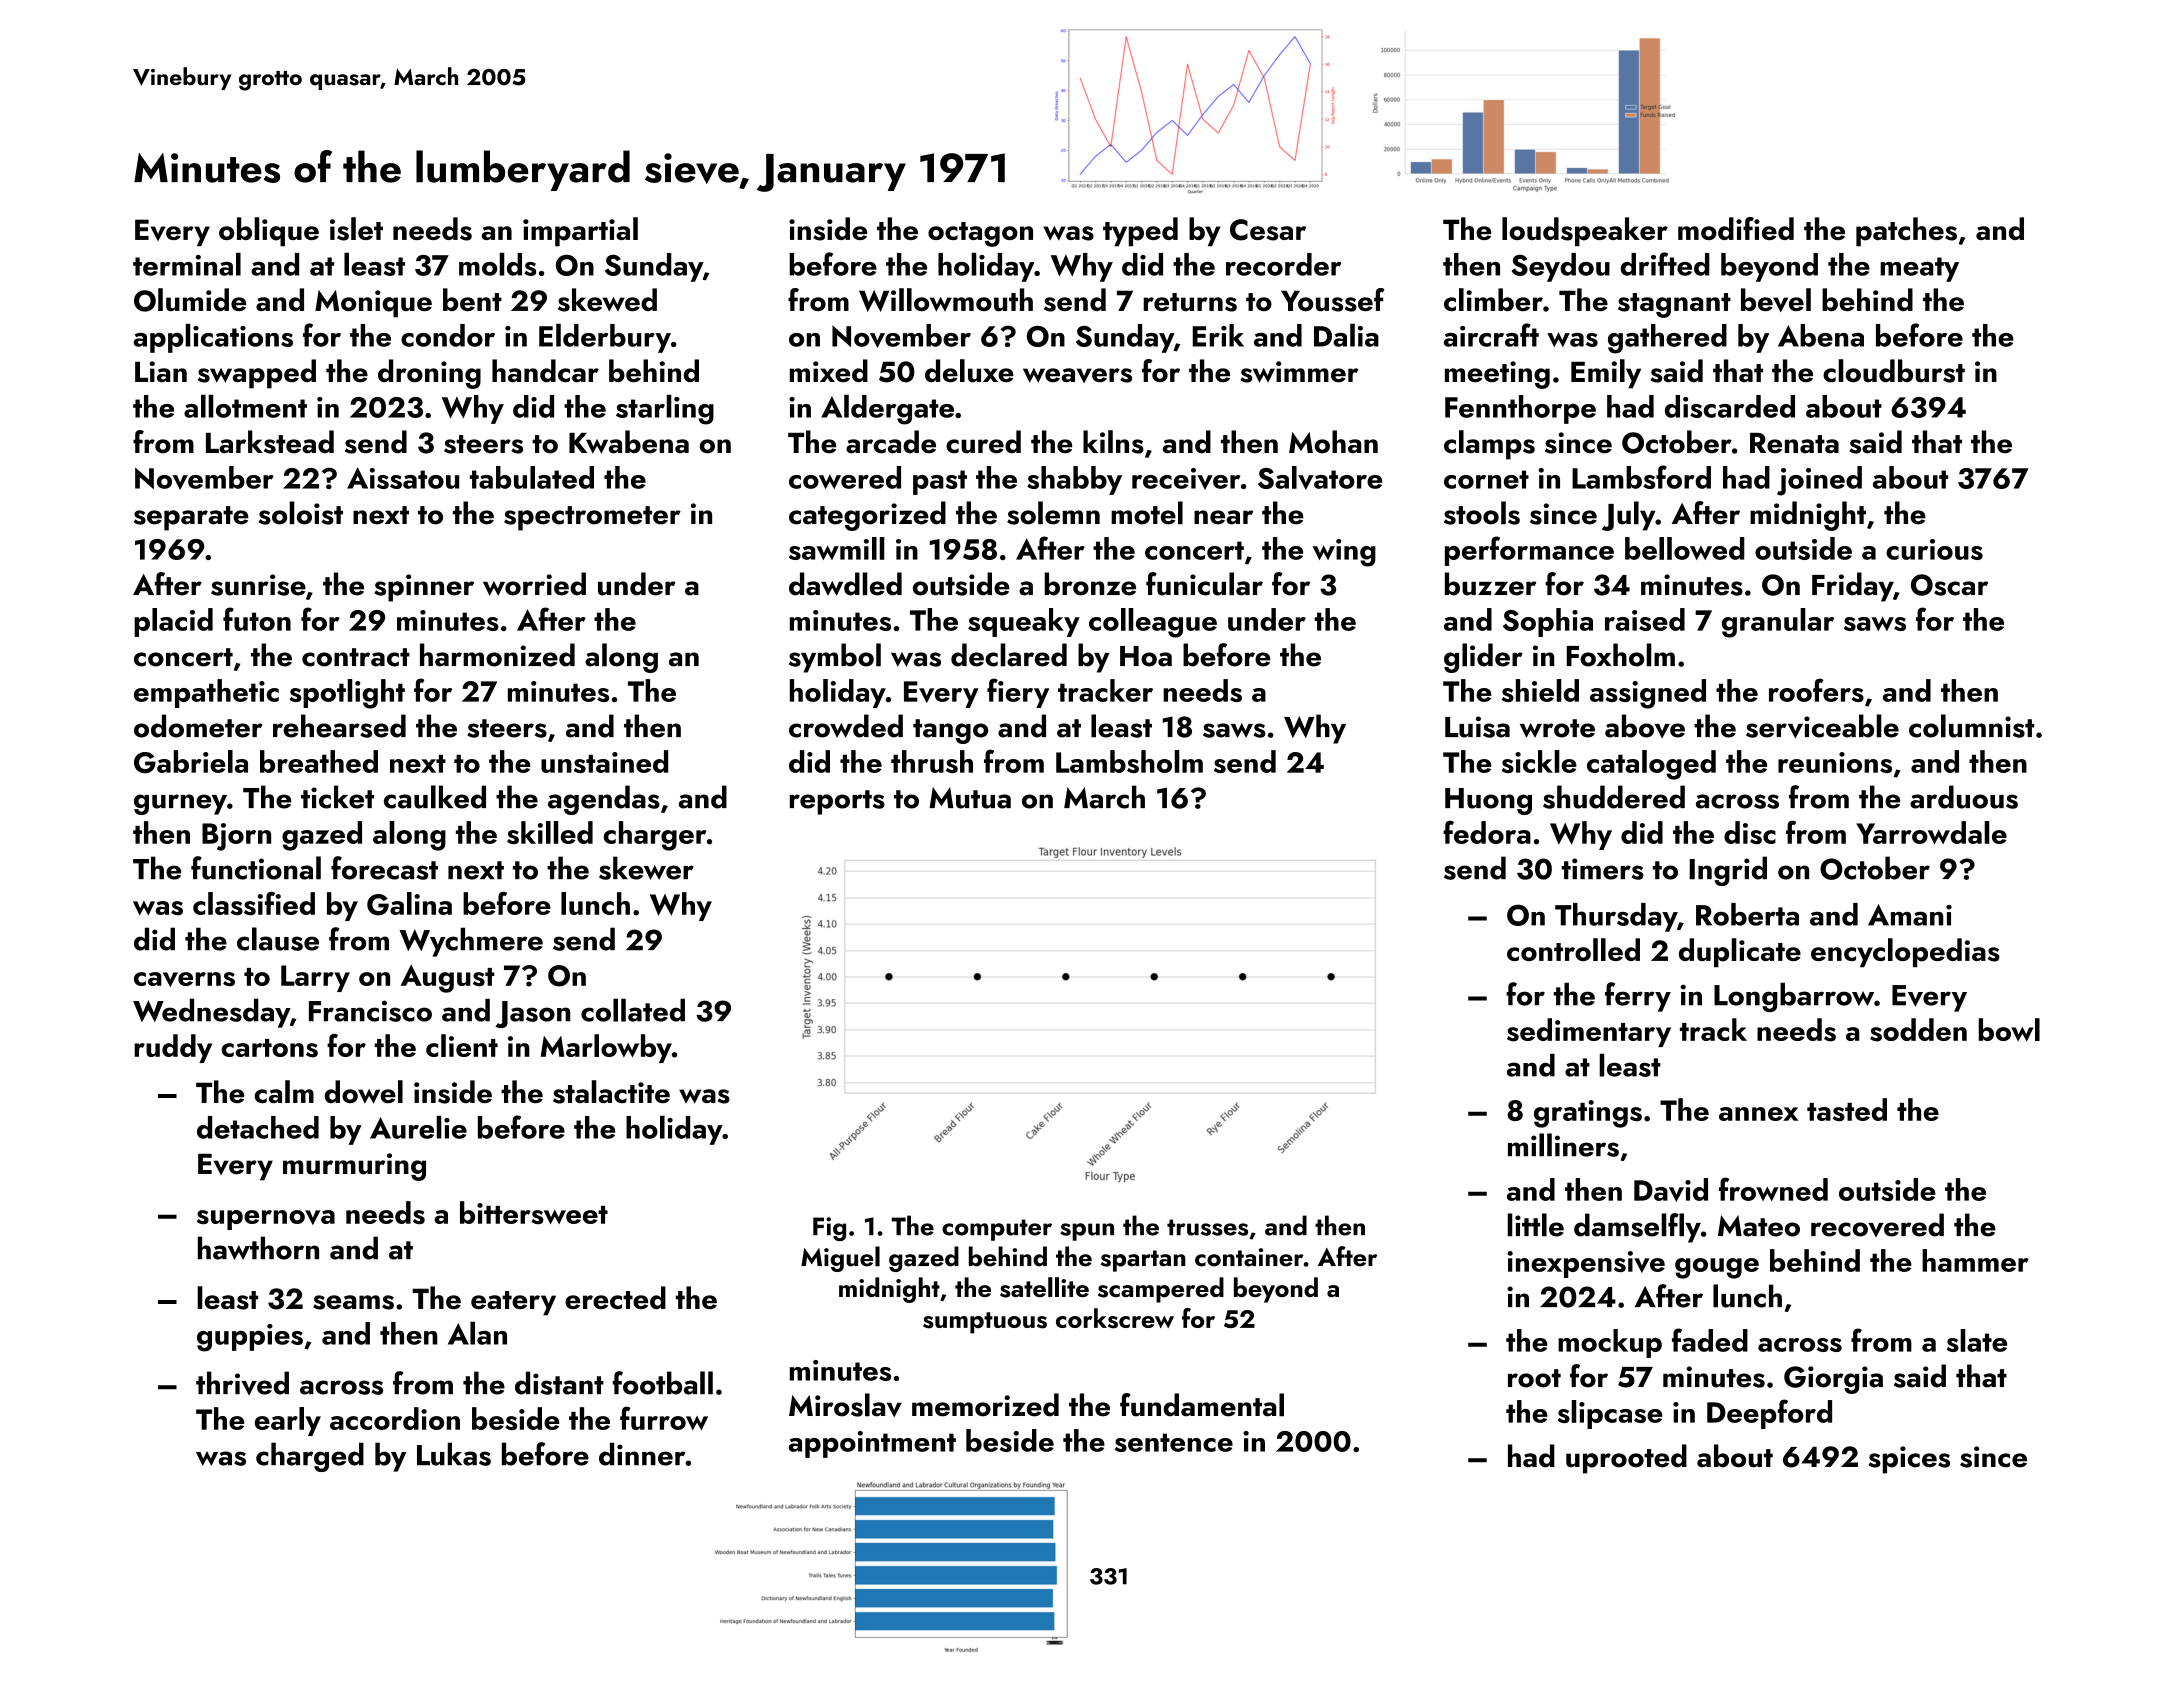  Describe the element at coordinates (472, 299) in the document. I see `bent` at that location.
